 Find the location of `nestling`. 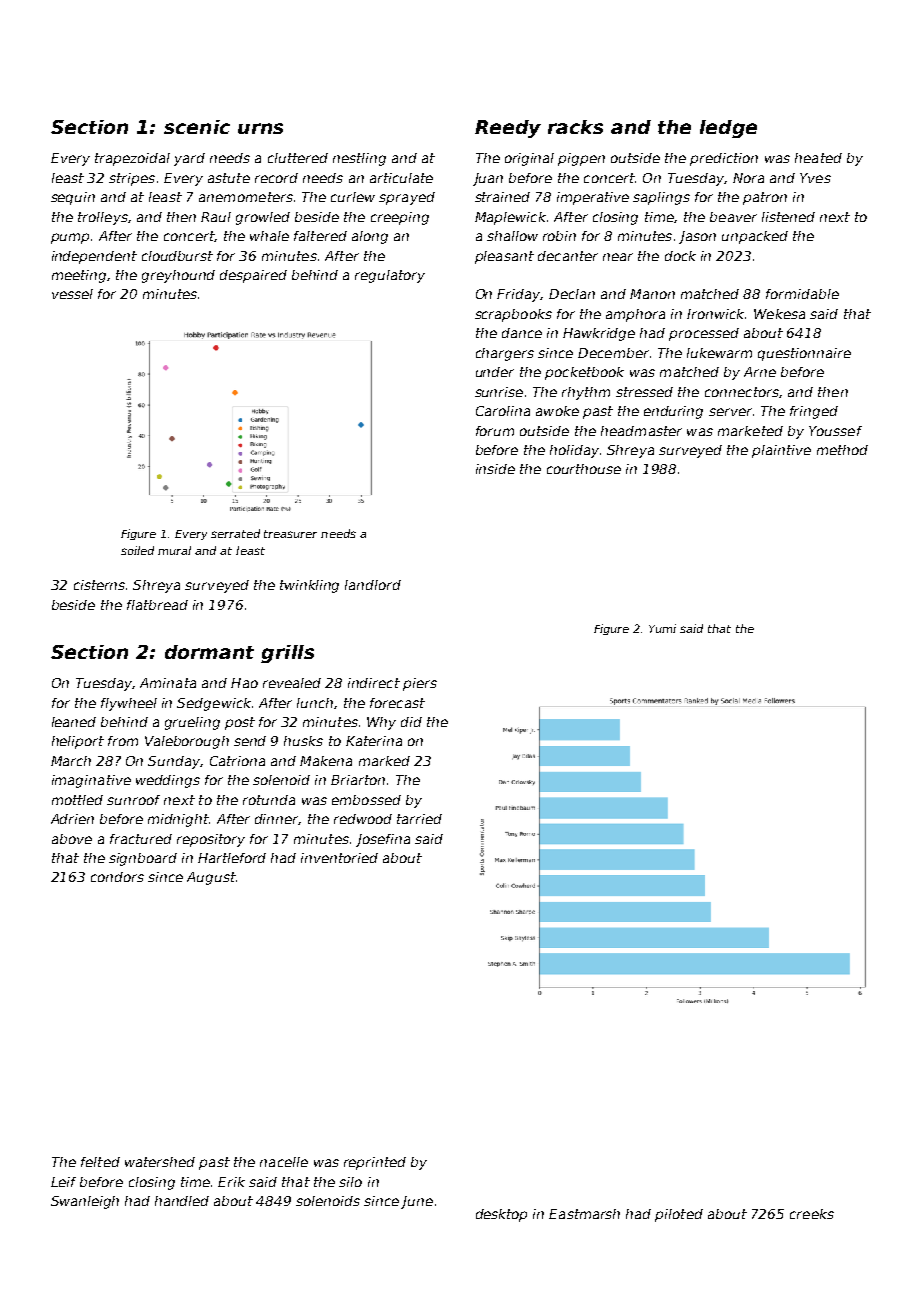

nestling is located at coordinates (359, 159).
